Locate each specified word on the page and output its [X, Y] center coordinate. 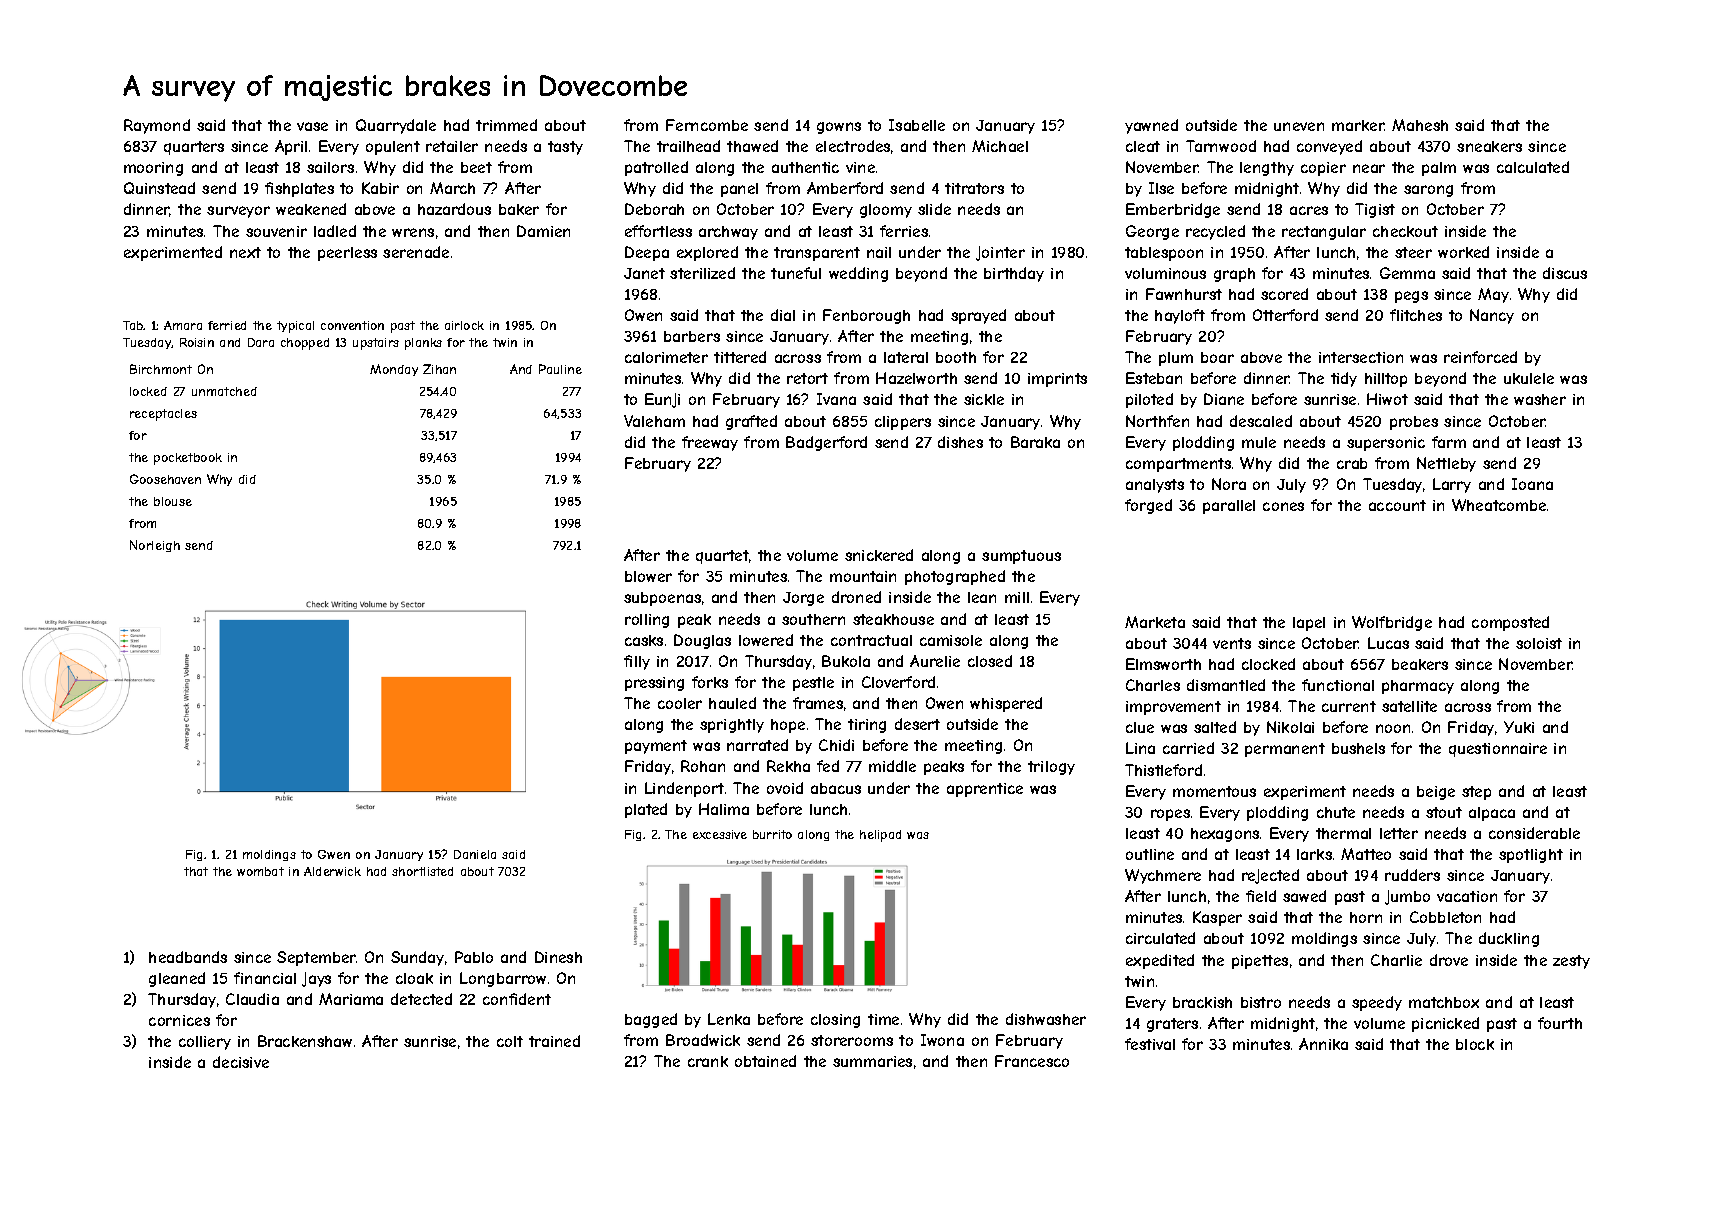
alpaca [1492, 814]
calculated [1533, 167]
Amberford [845, 188]
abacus [836, 788]
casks [644, 640]
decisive [241, 1062]
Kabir [380, 188]
